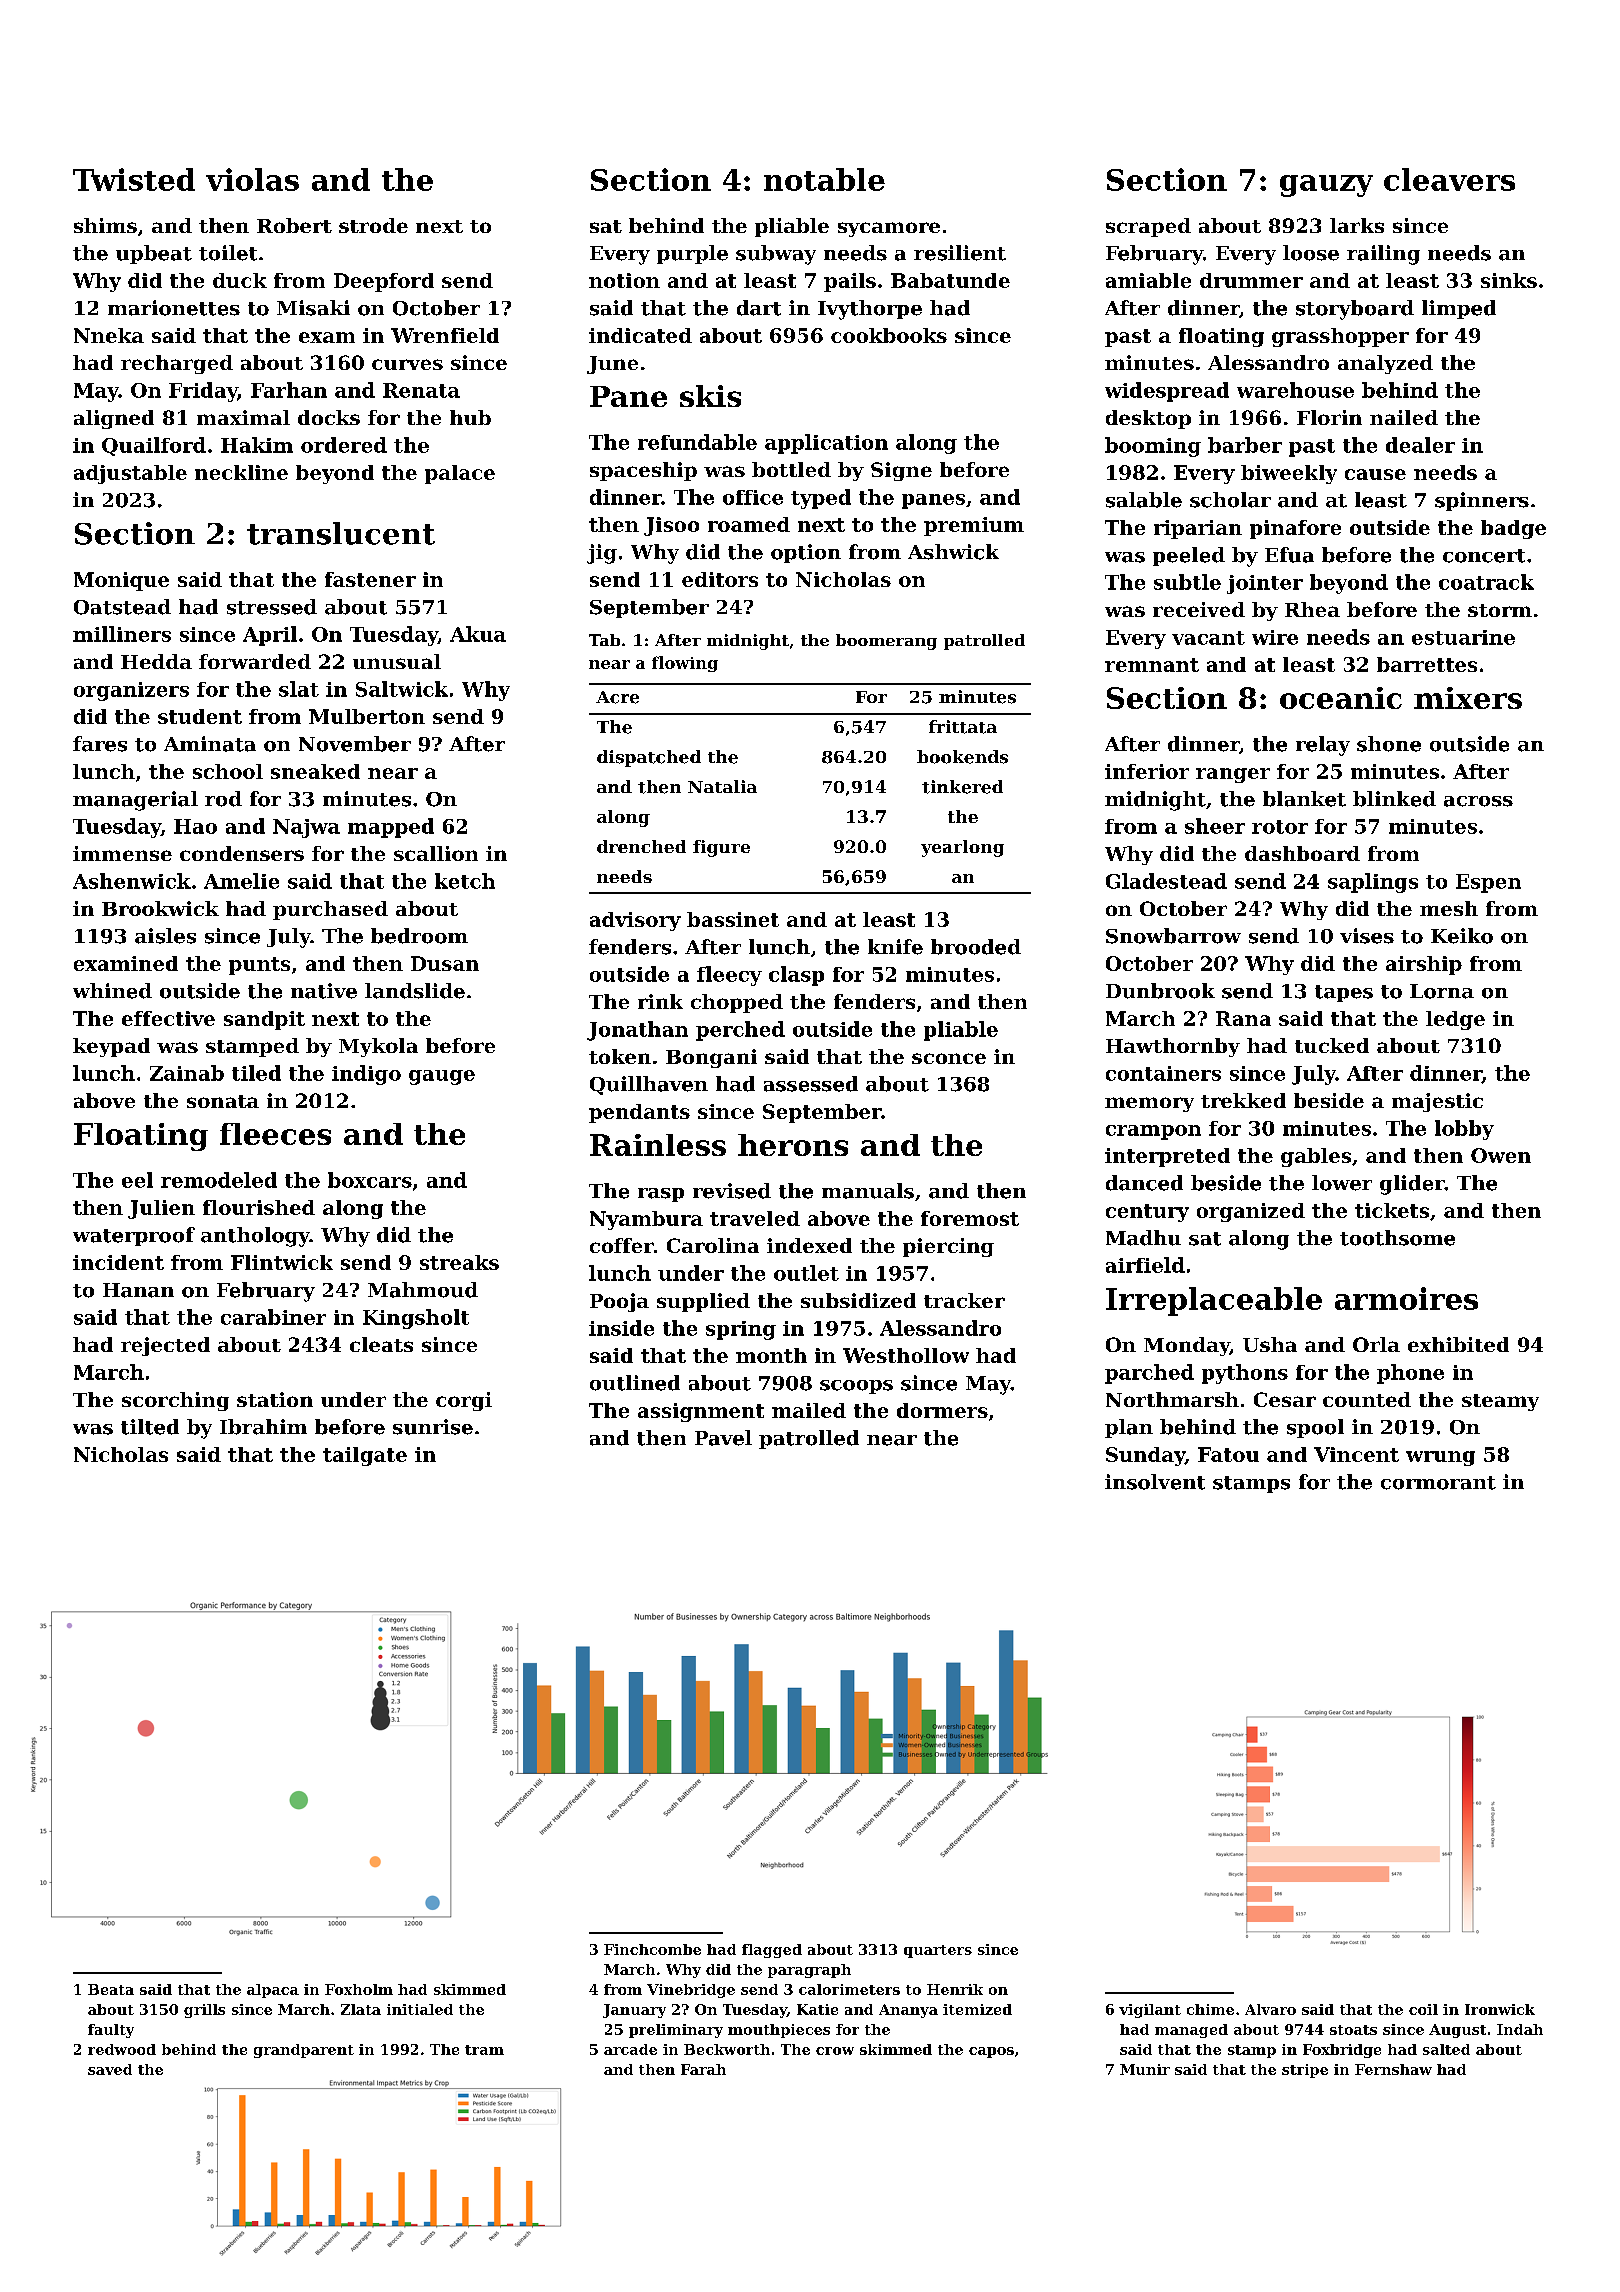  I want to click on Julien, so click(161, 1209).
